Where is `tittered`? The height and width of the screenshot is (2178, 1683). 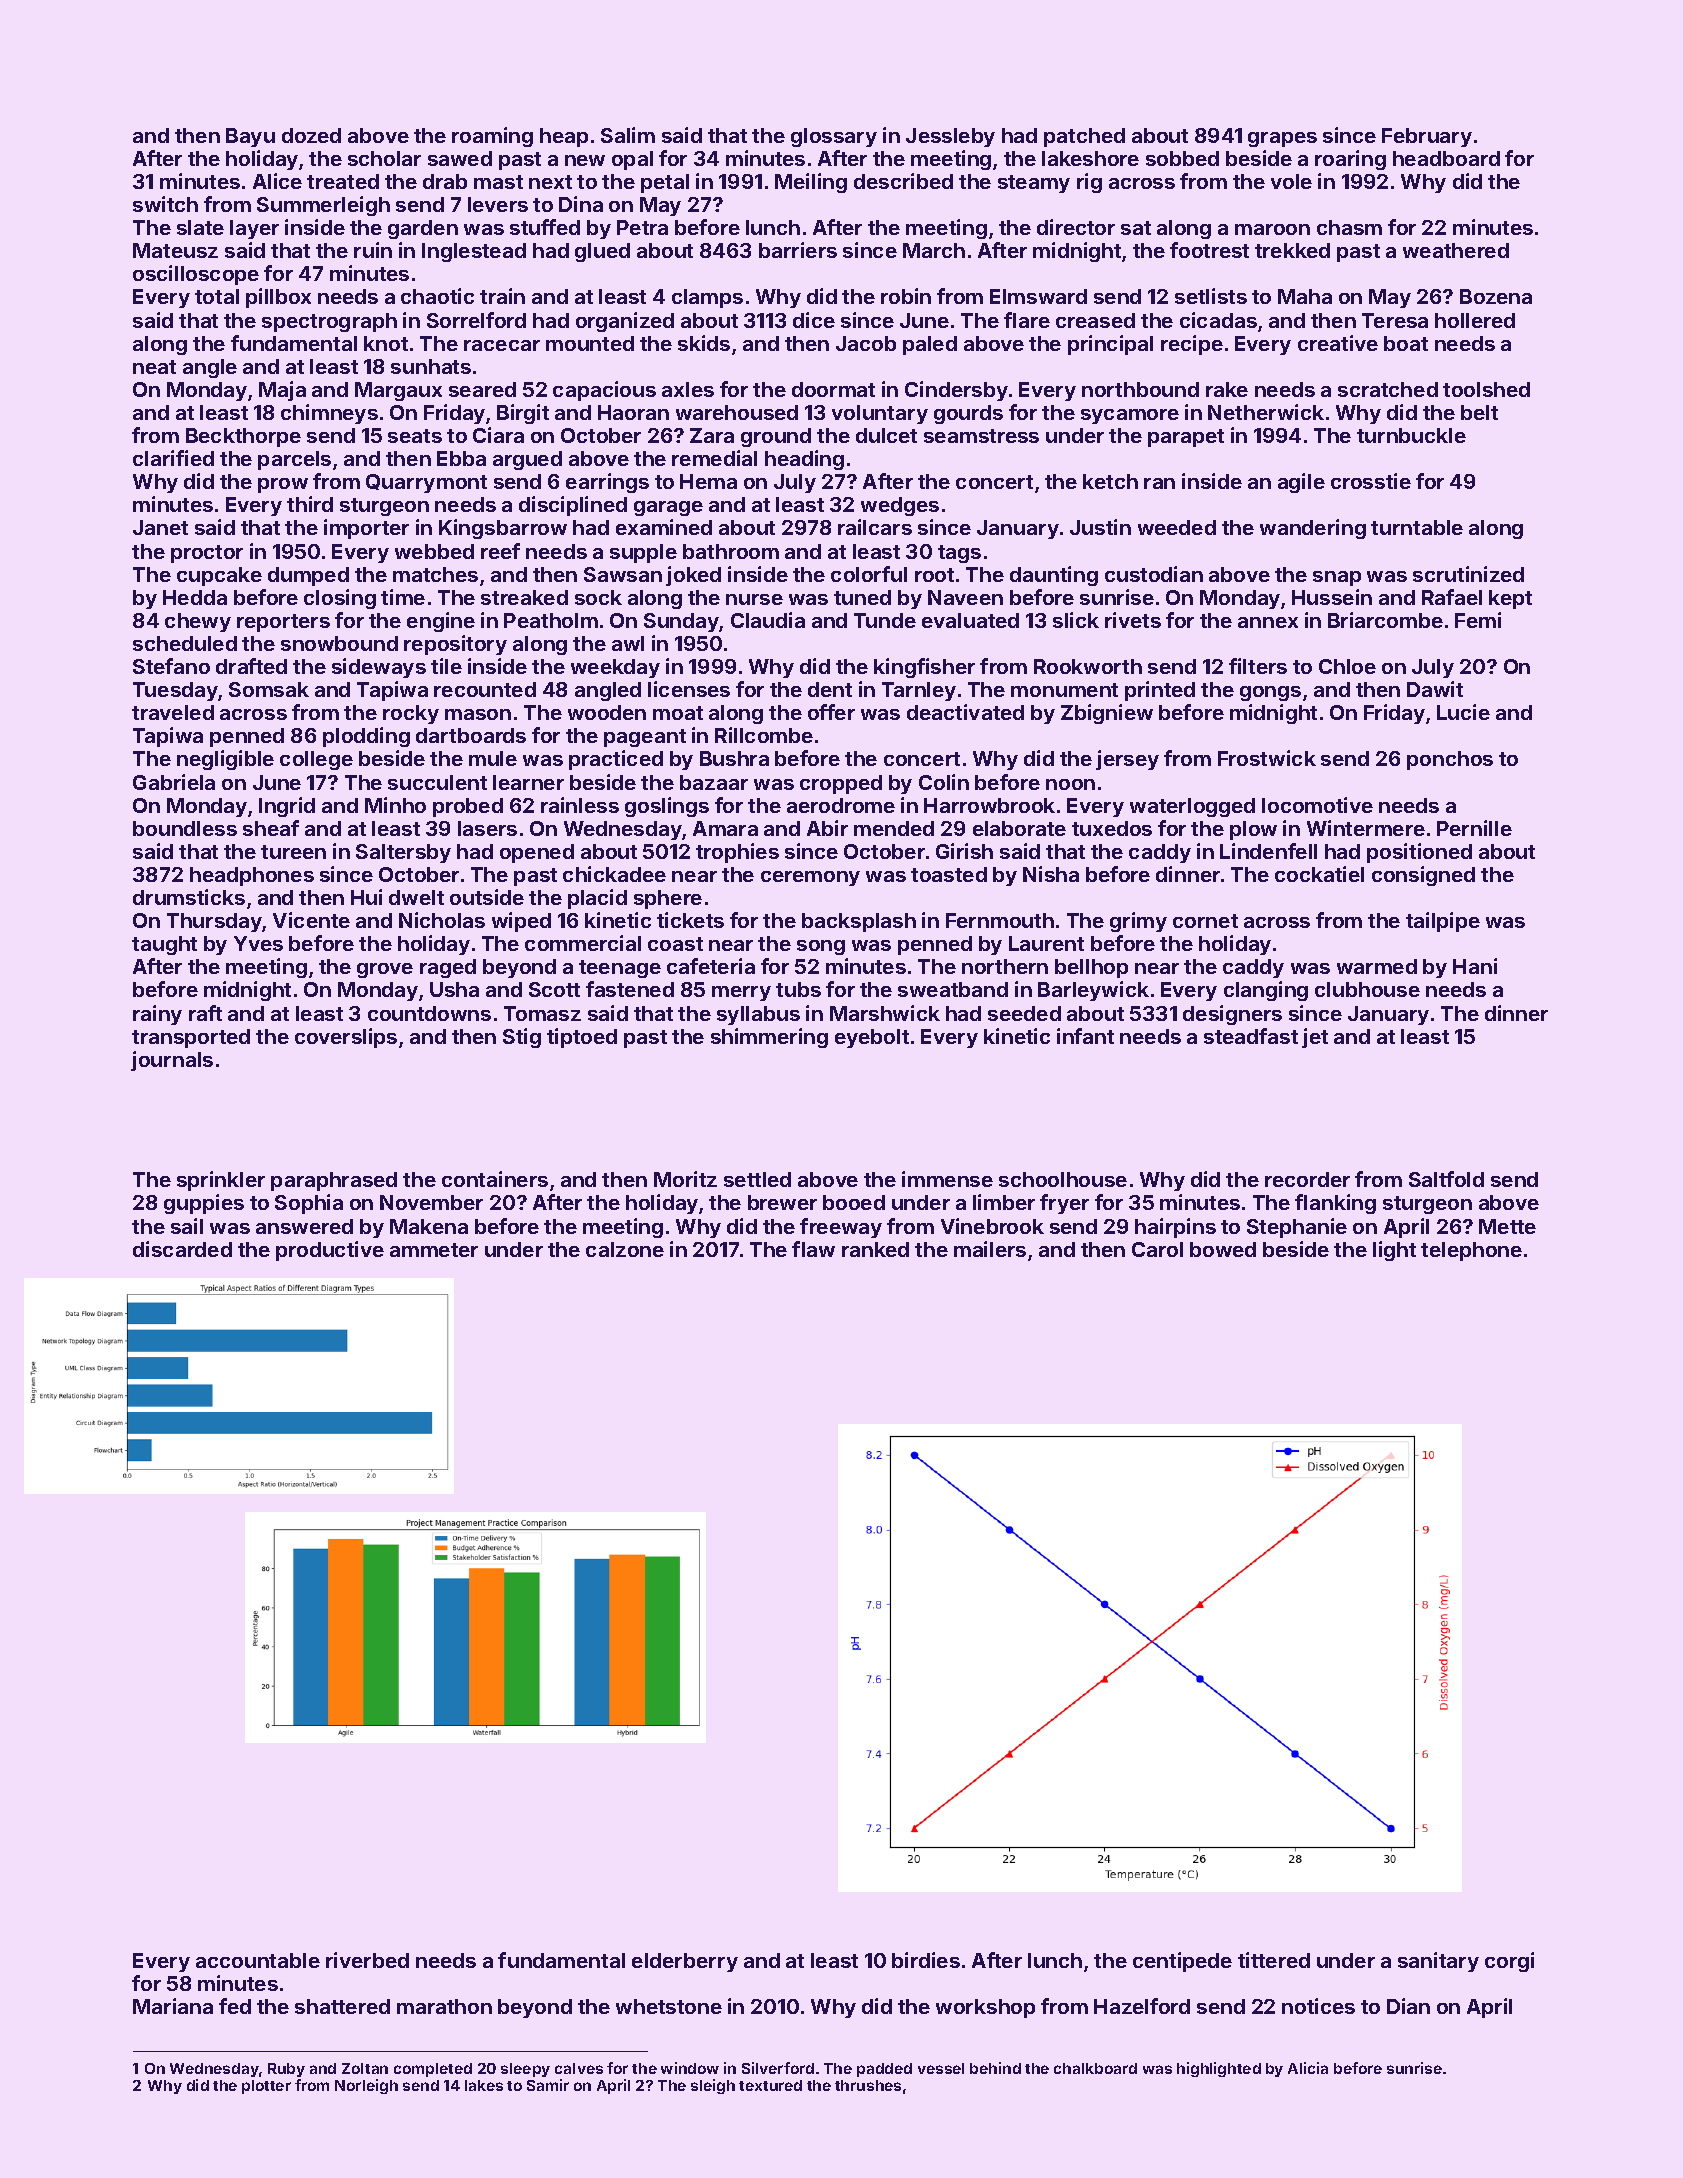 tittered is located at coordinates (1274, 1960).
